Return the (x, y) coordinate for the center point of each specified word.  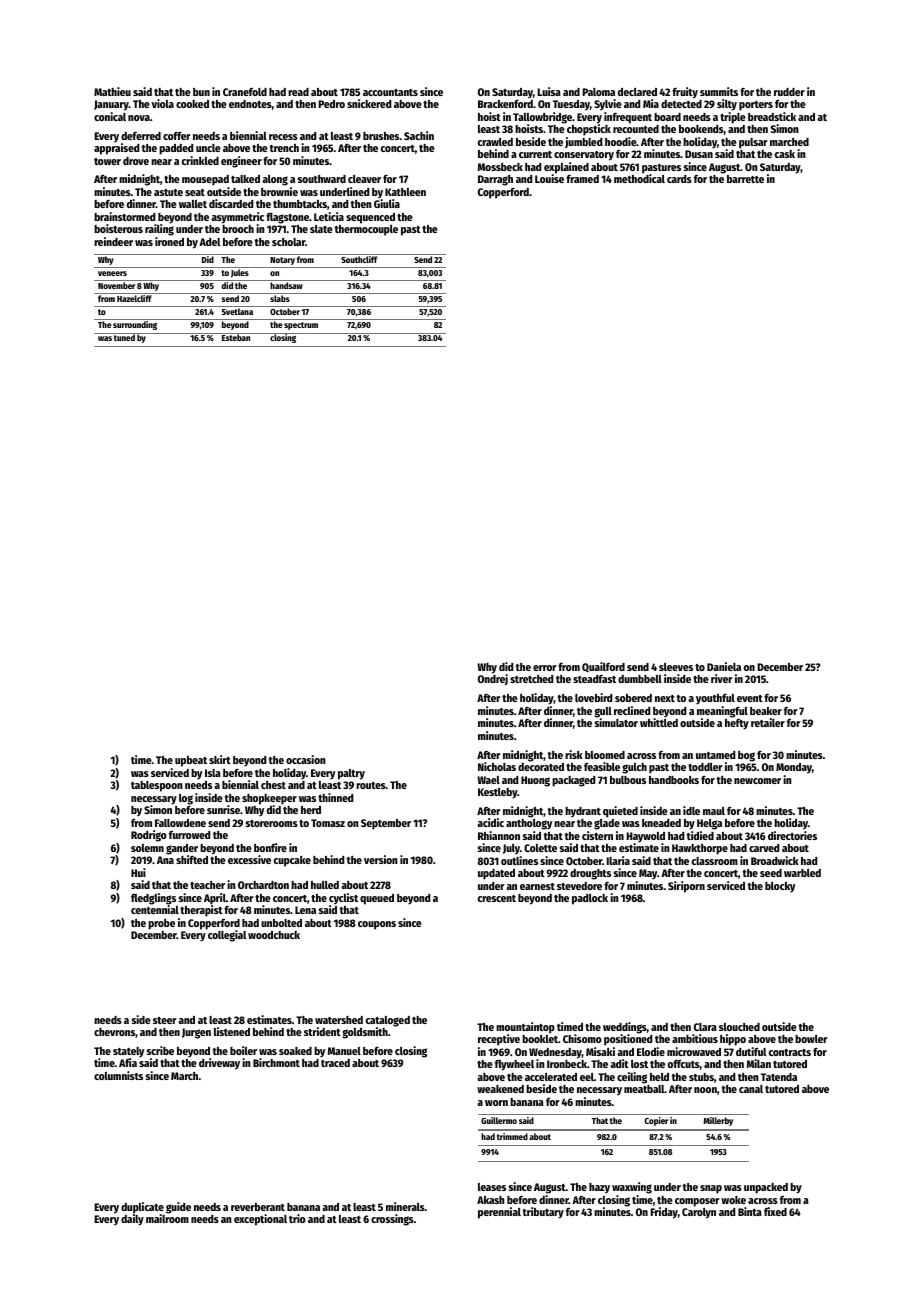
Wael (488, 780)
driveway (219, 1064)
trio (297, 1218)
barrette (745, 179)
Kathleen (405, 192)
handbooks (674, 780)
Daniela (724, 666)
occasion (306, 759)
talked (245, 179)
